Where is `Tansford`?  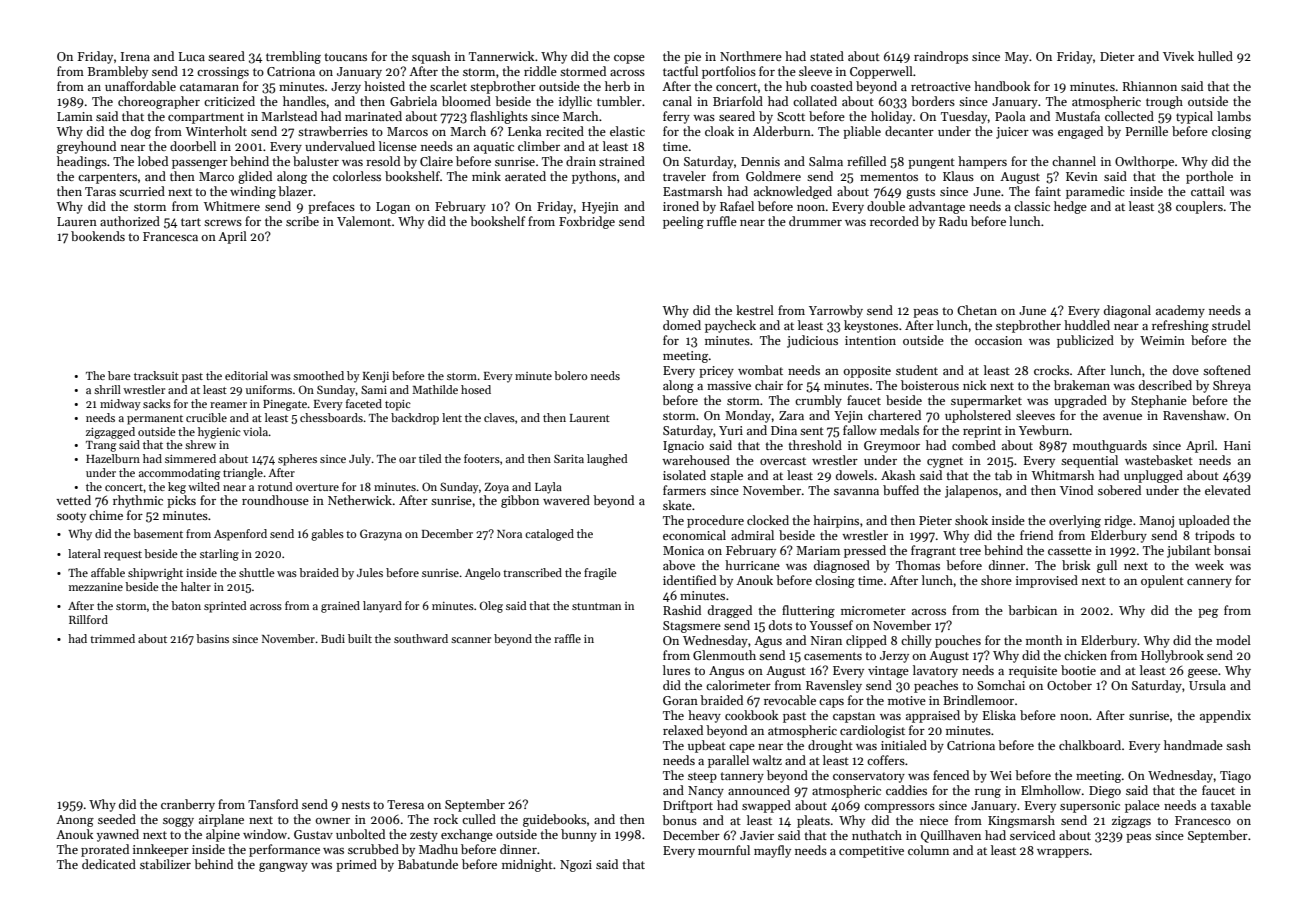 Tansford is located at coordinates (273, 804).
